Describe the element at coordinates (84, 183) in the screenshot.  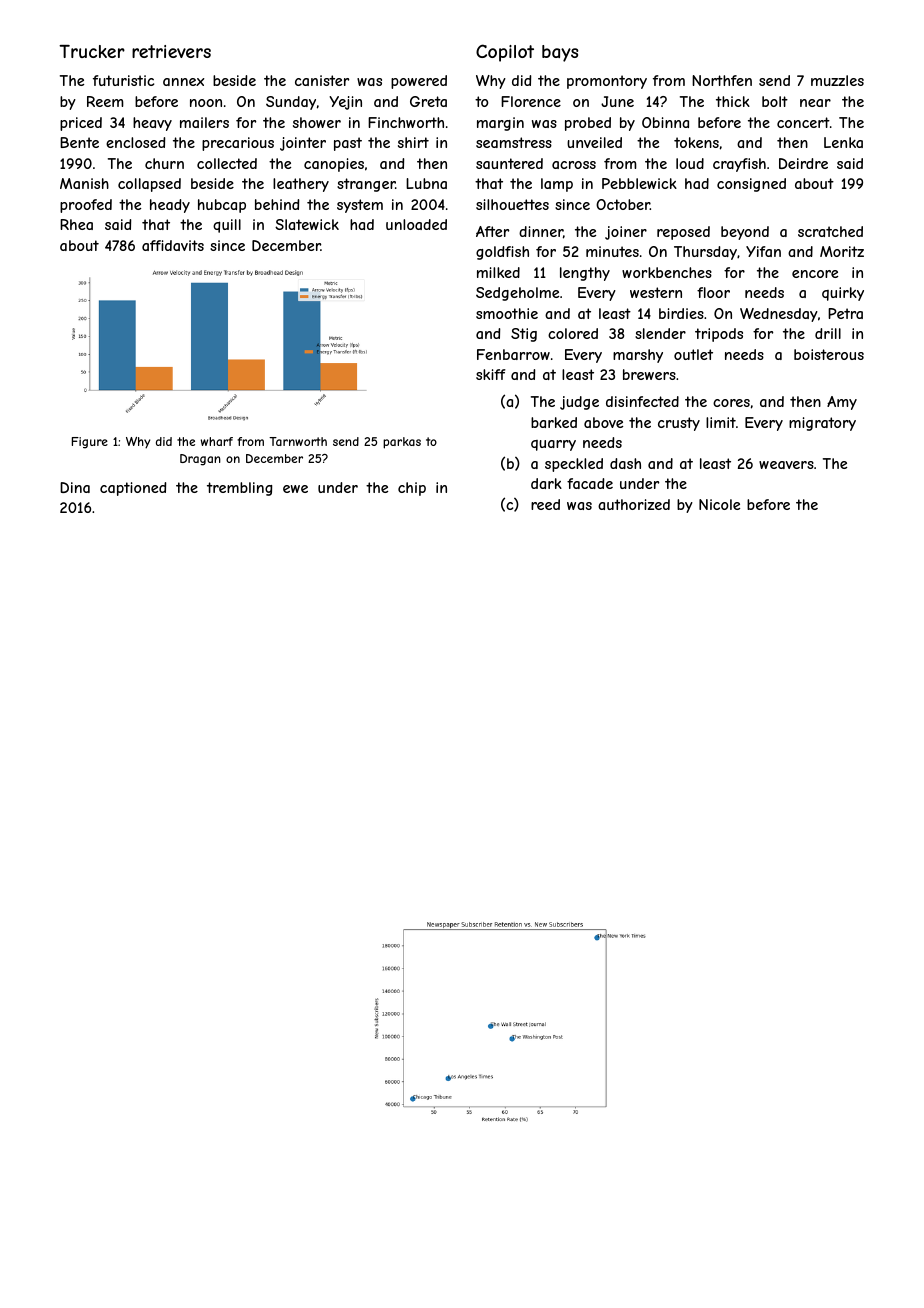
I see `Manish` at that location.
